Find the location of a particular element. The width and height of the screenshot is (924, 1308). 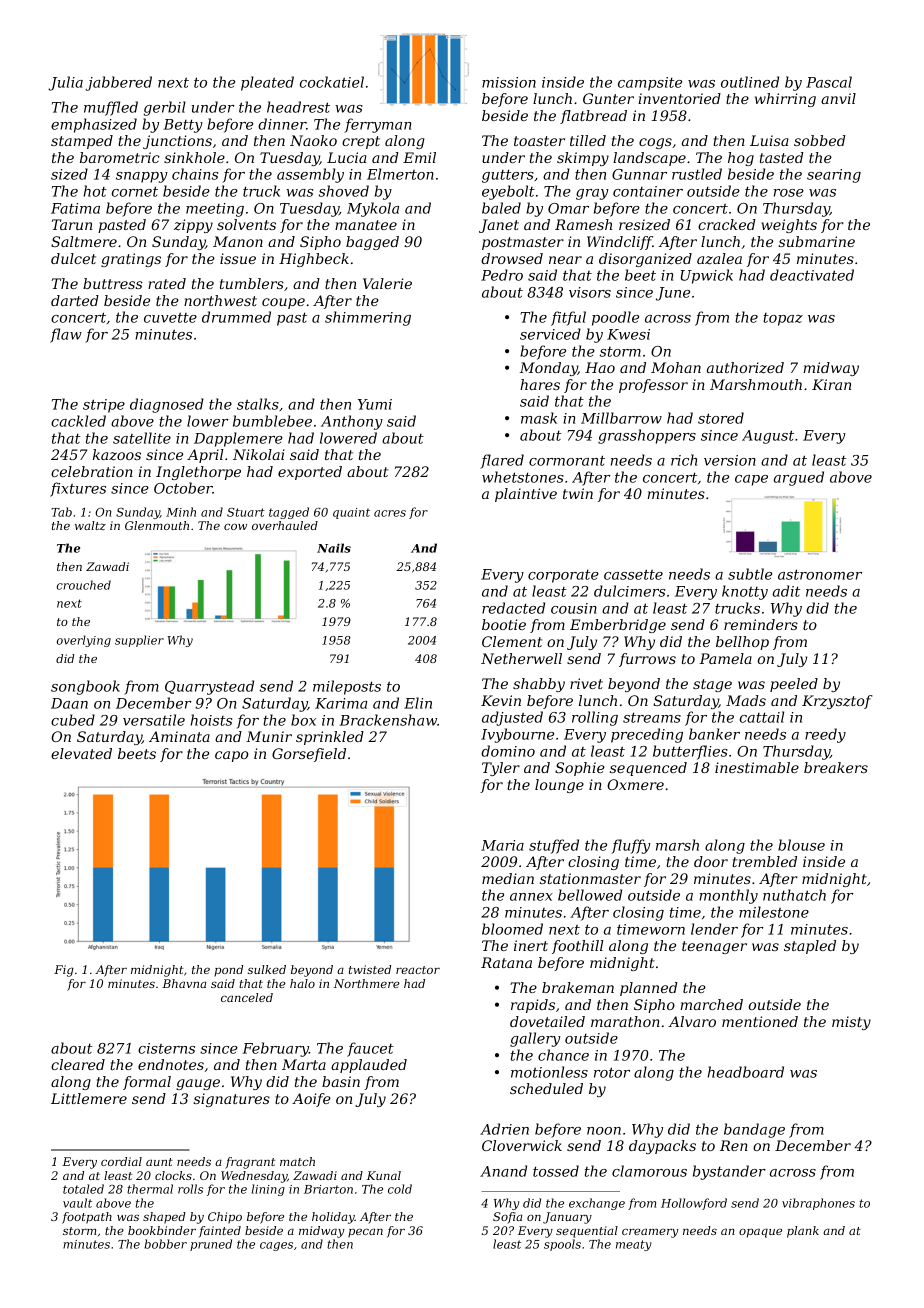

foothill is located at coordinates (578, 947).
